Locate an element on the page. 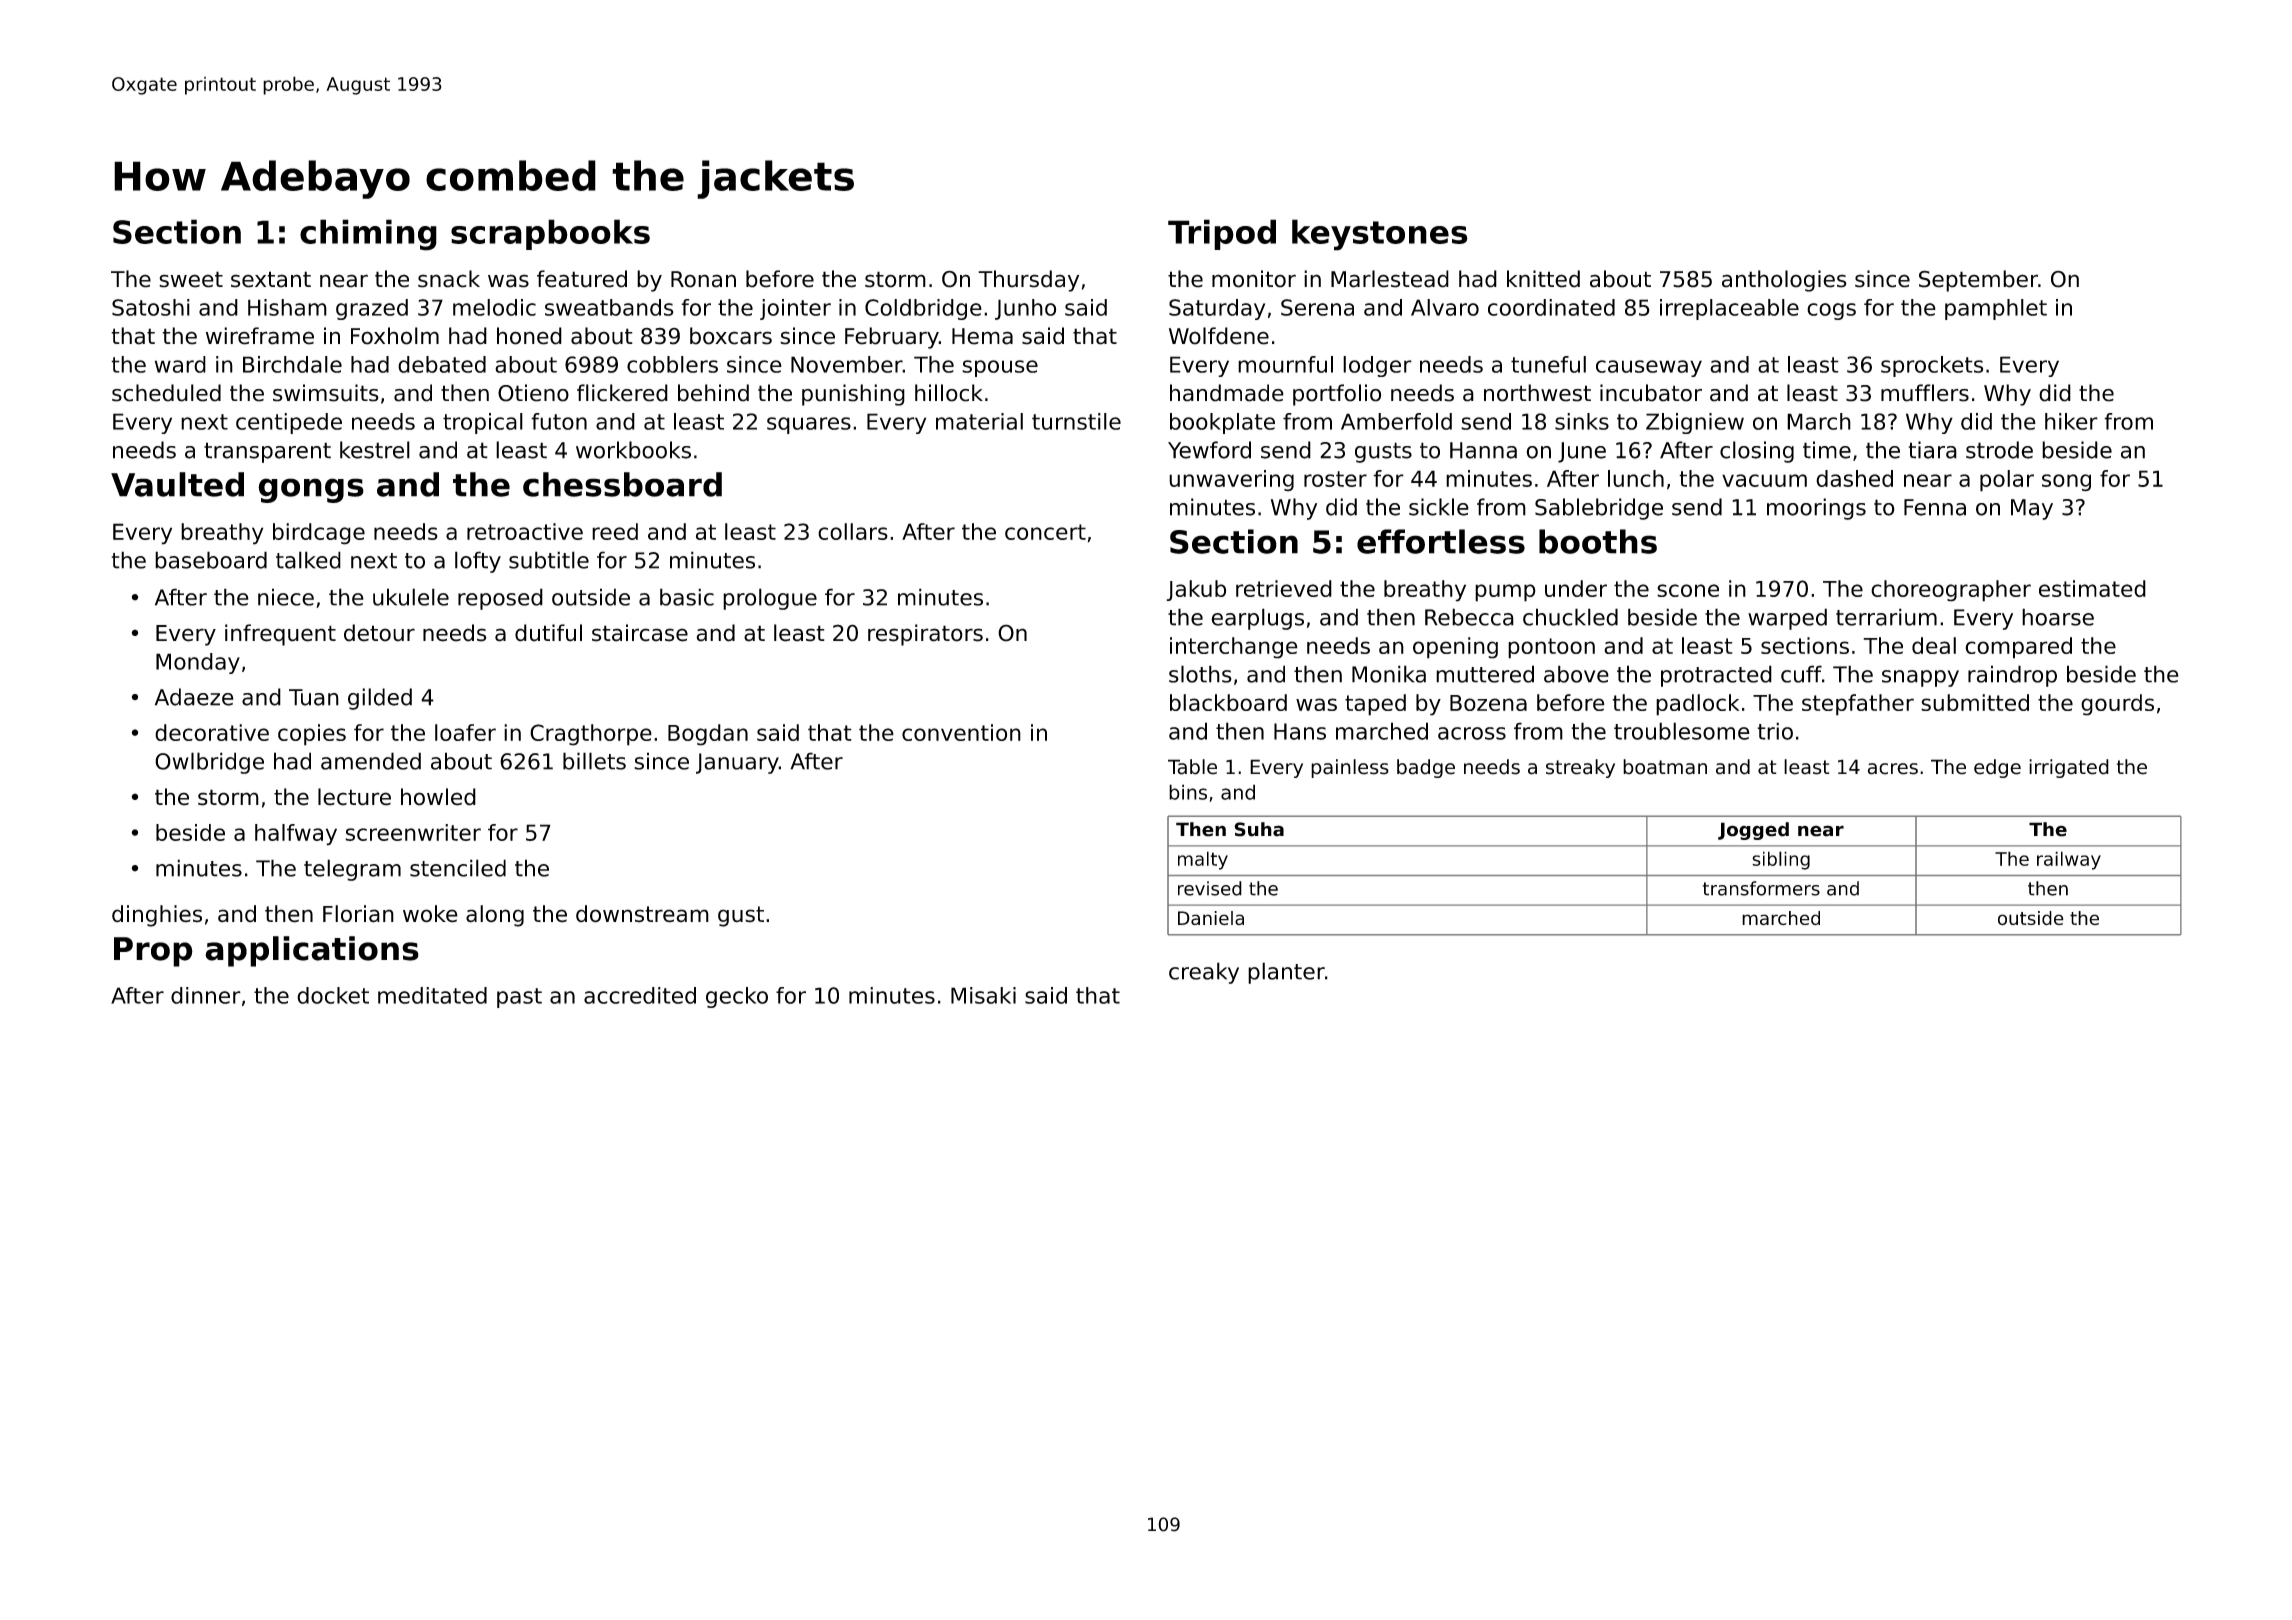  railway is located at coordinates (2069, 860).
